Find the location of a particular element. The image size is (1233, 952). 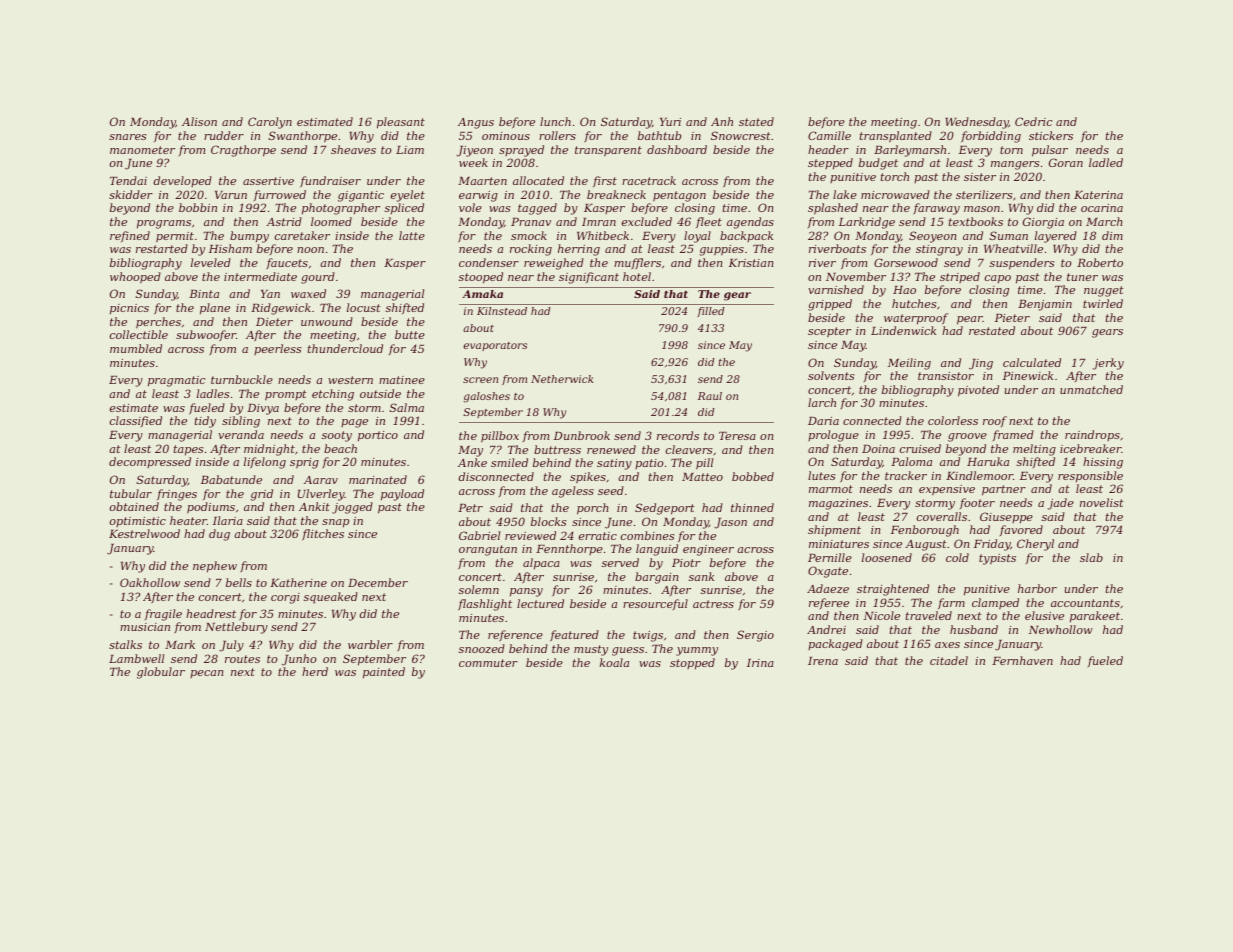

mumbled is located at coordinates (136, 348).
